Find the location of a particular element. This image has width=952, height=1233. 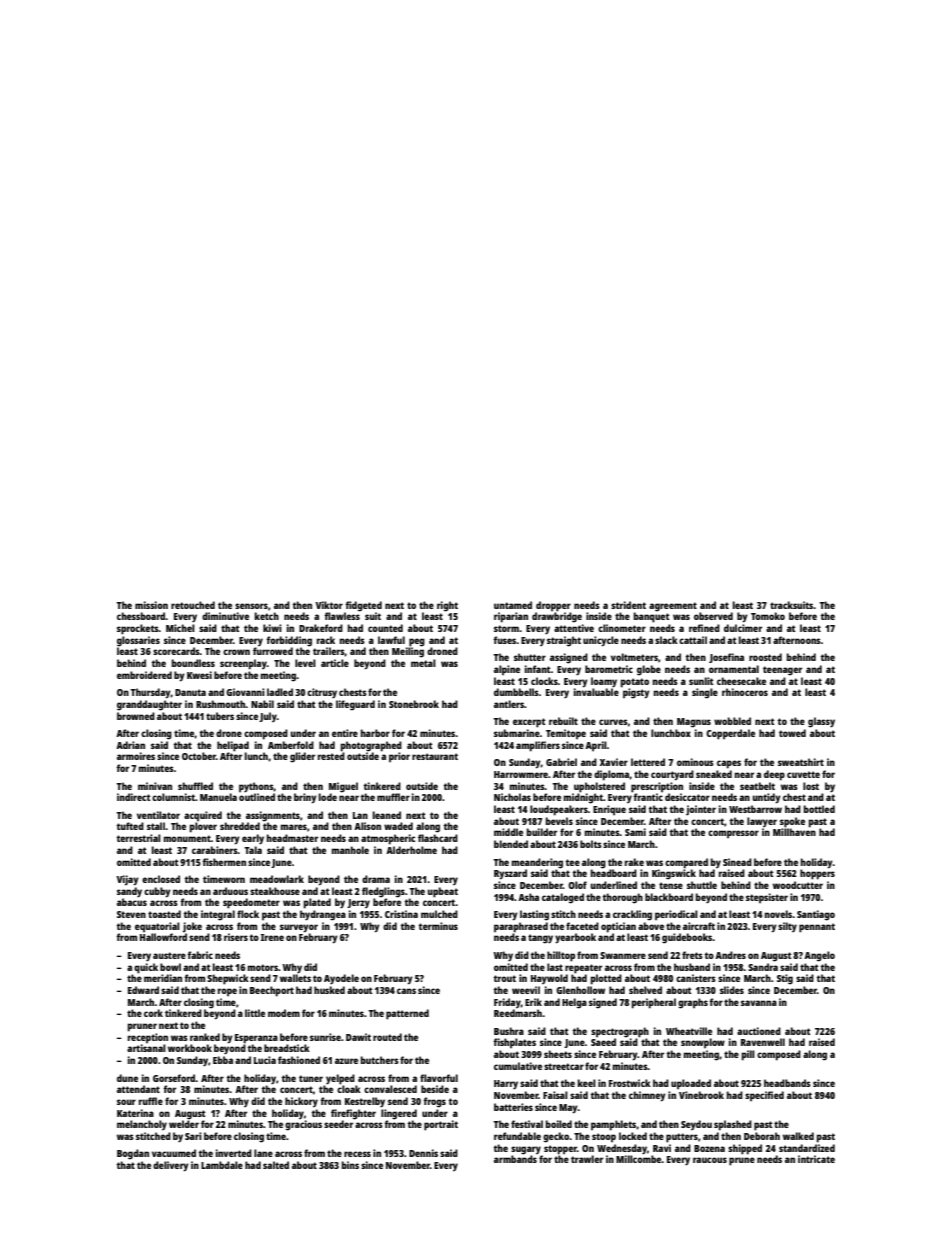

melancholy is located at coordinates (142, 1125).
